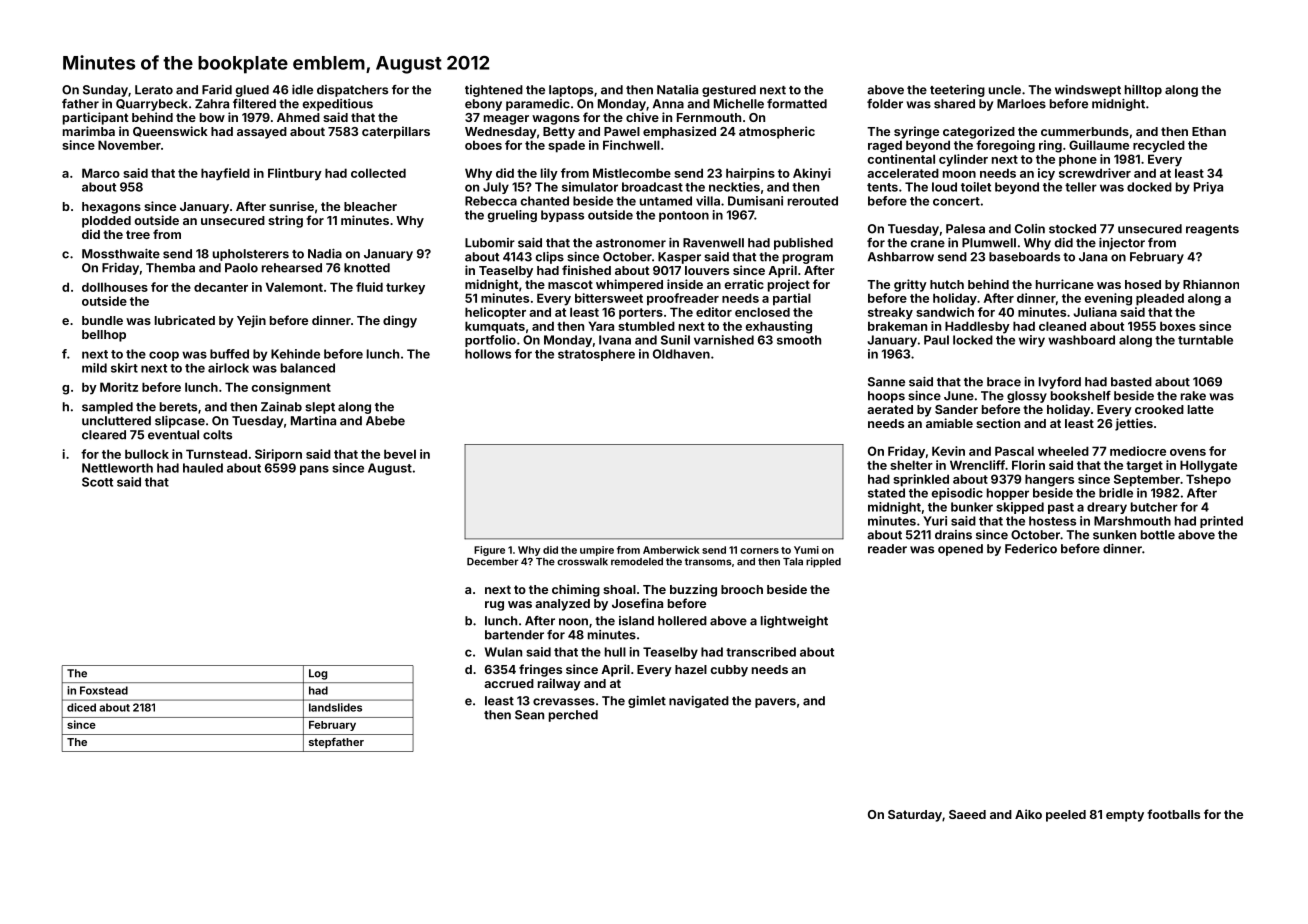 This page has height=924, width=1308. I want to click on pavers, so click(775, 703).
